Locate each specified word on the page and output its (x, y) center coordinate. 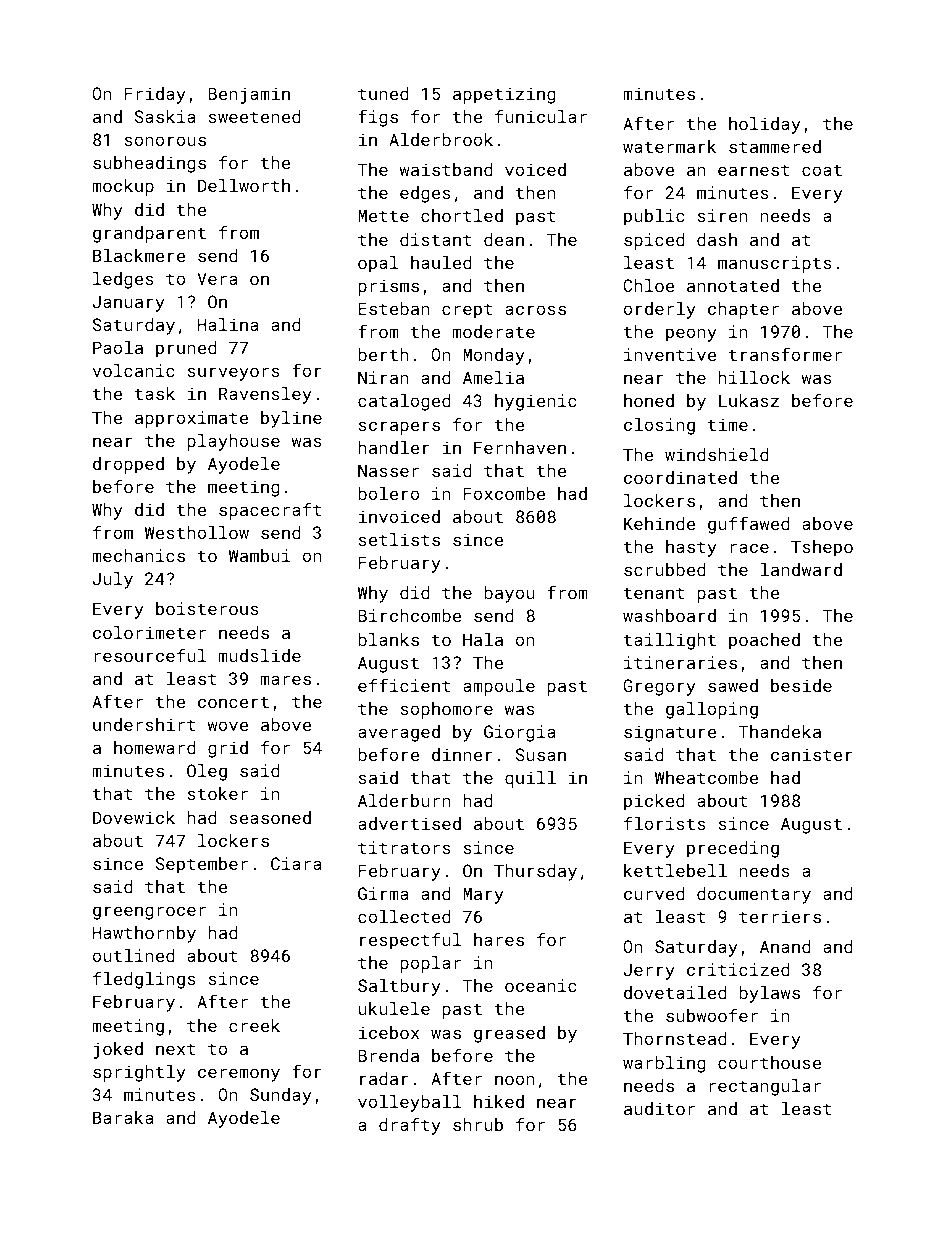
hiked (499, 1101)
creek (254, 1025)
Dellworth (244, 185)
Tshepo (822, 548)
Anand (785, 946)
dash (717, 239)
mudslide (259, 655)
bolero (388, 493)
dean (504, 239)
